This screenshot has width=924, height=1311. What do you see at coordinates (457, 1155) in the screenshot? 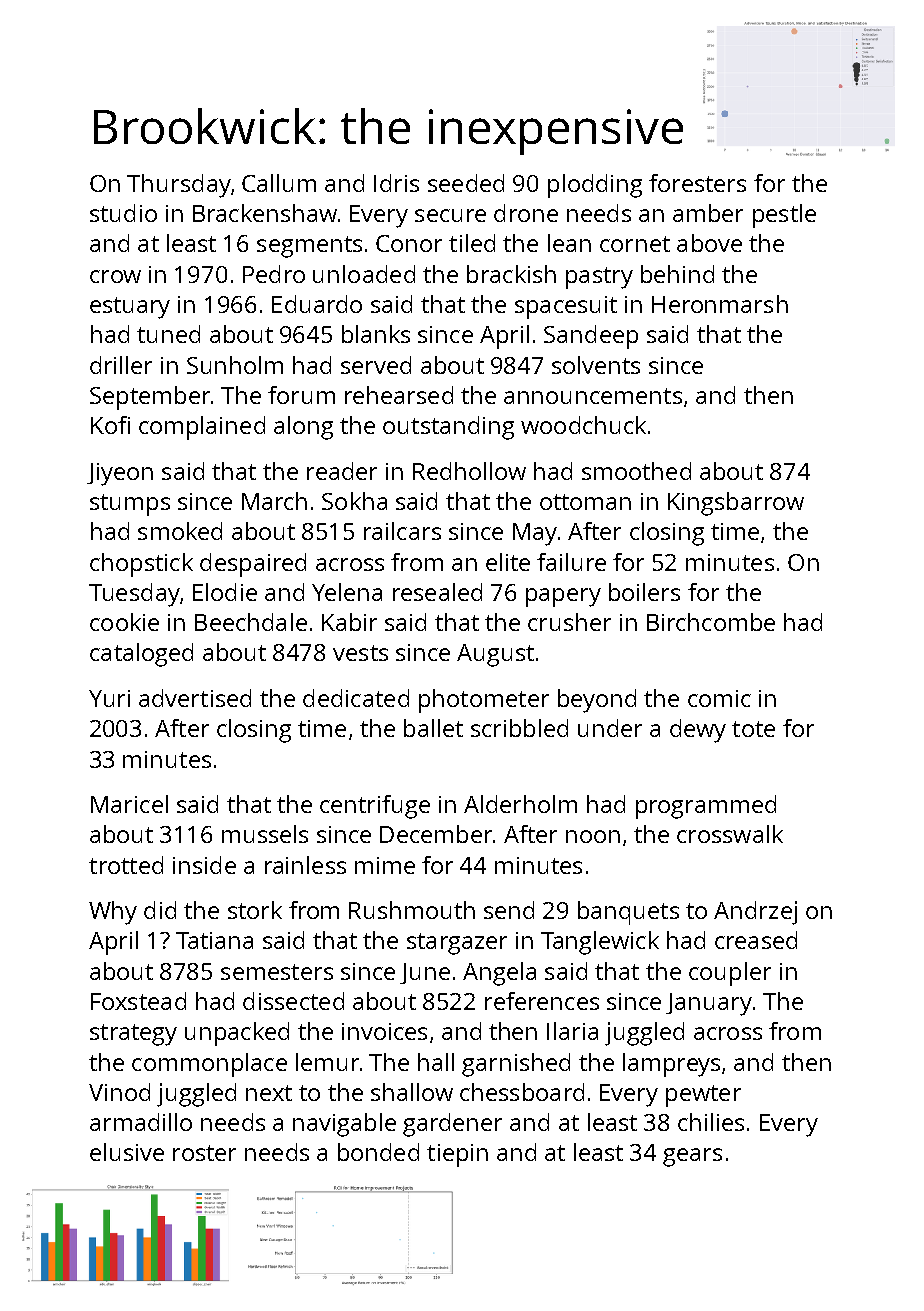
I see `tiepin` at bounding box center [457, 1155].
